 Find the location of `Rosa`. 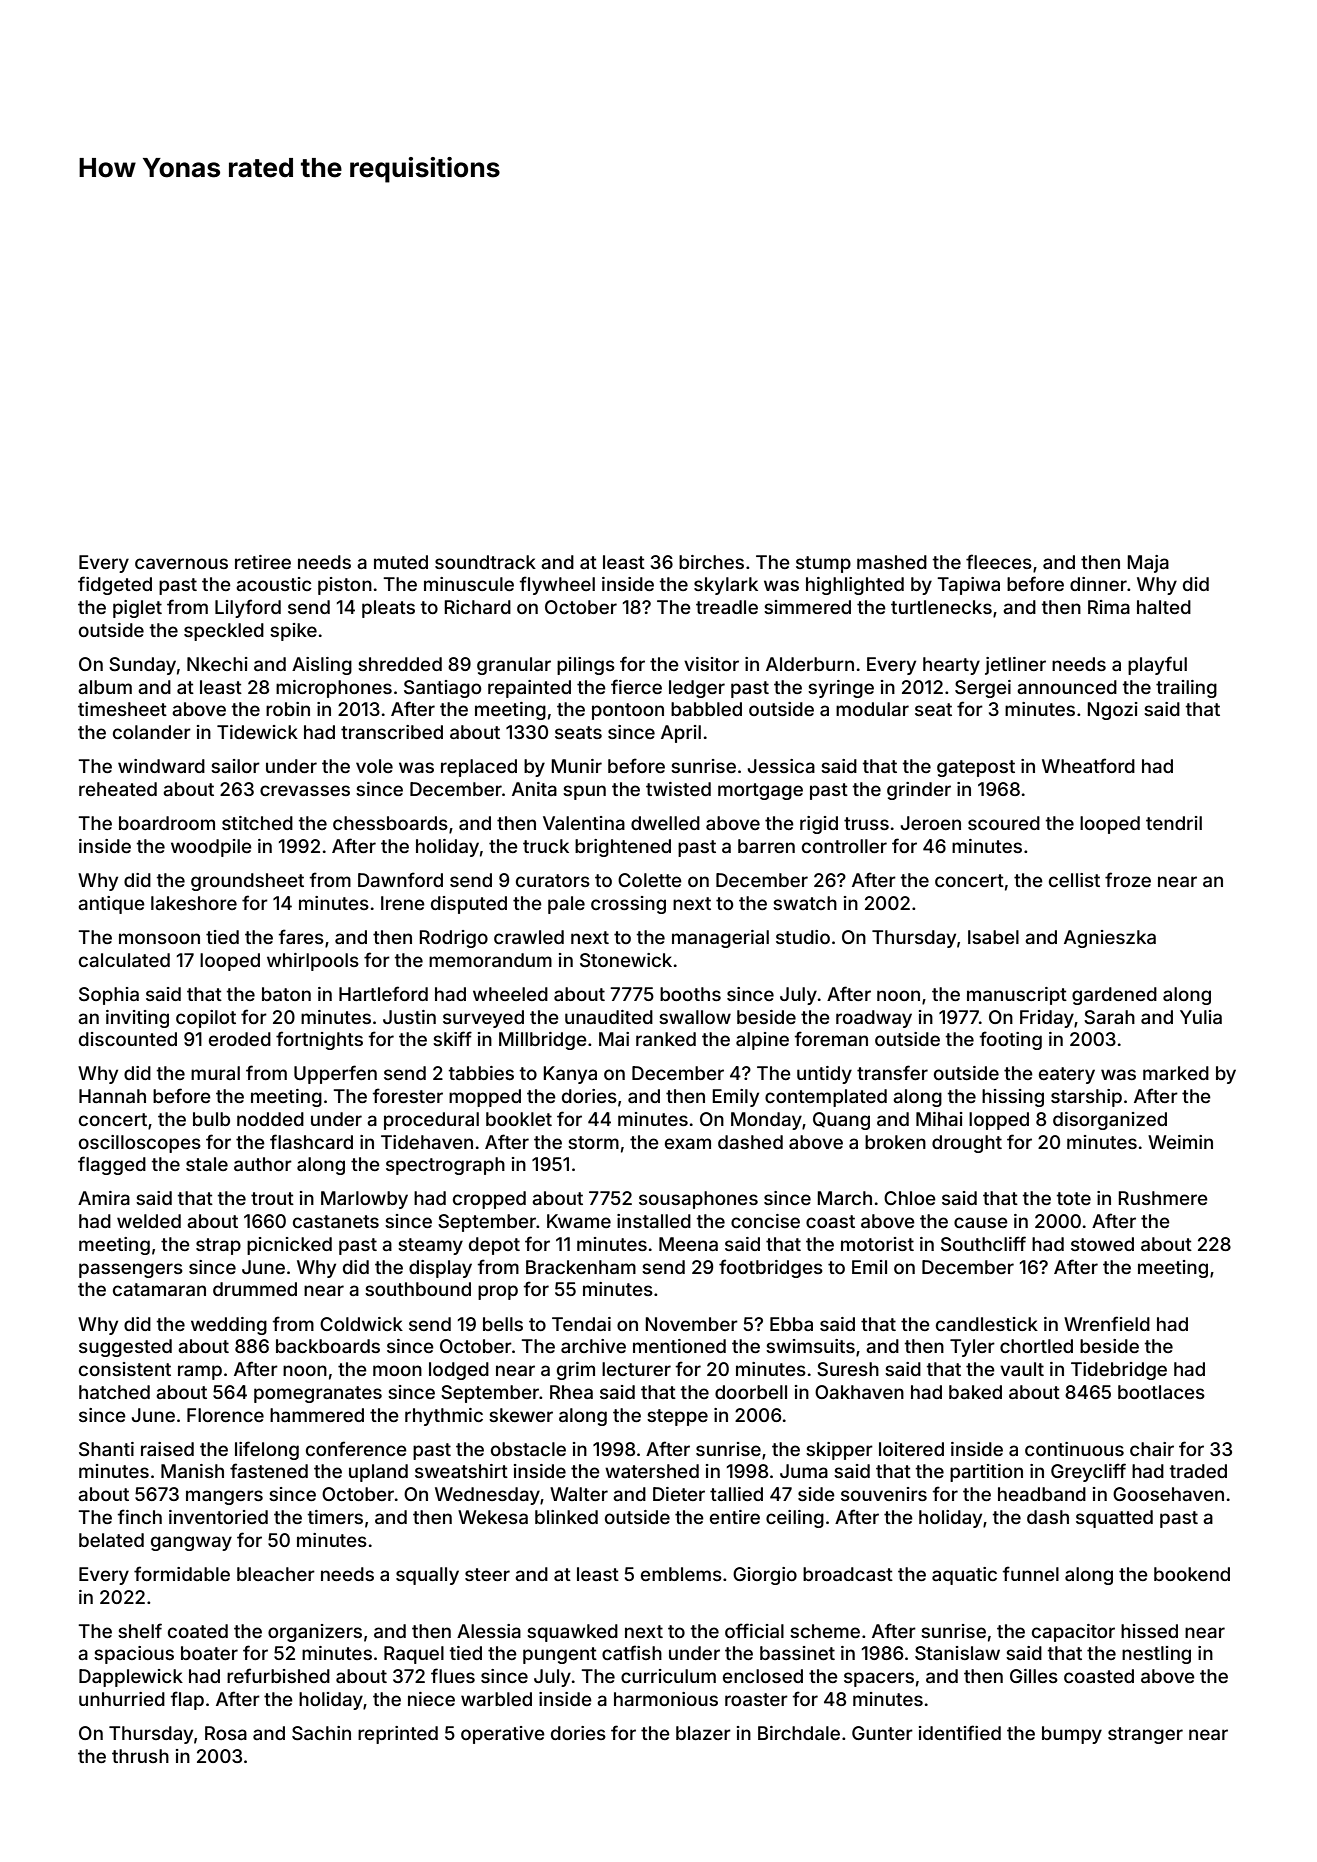

Rosa is located at coordinates (226, 1733).
